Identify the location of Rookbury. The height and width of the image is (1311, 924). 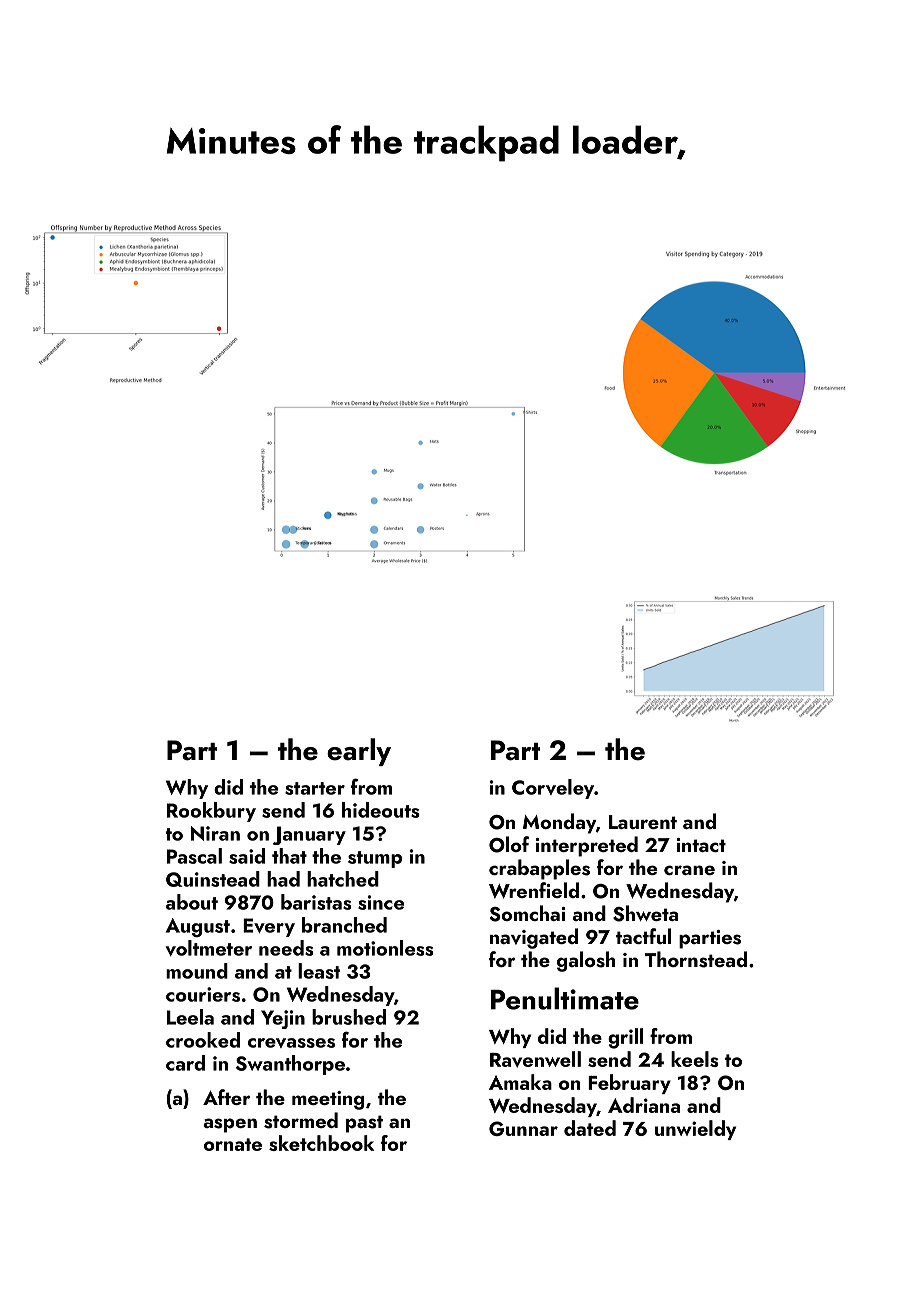
(211, 812).
